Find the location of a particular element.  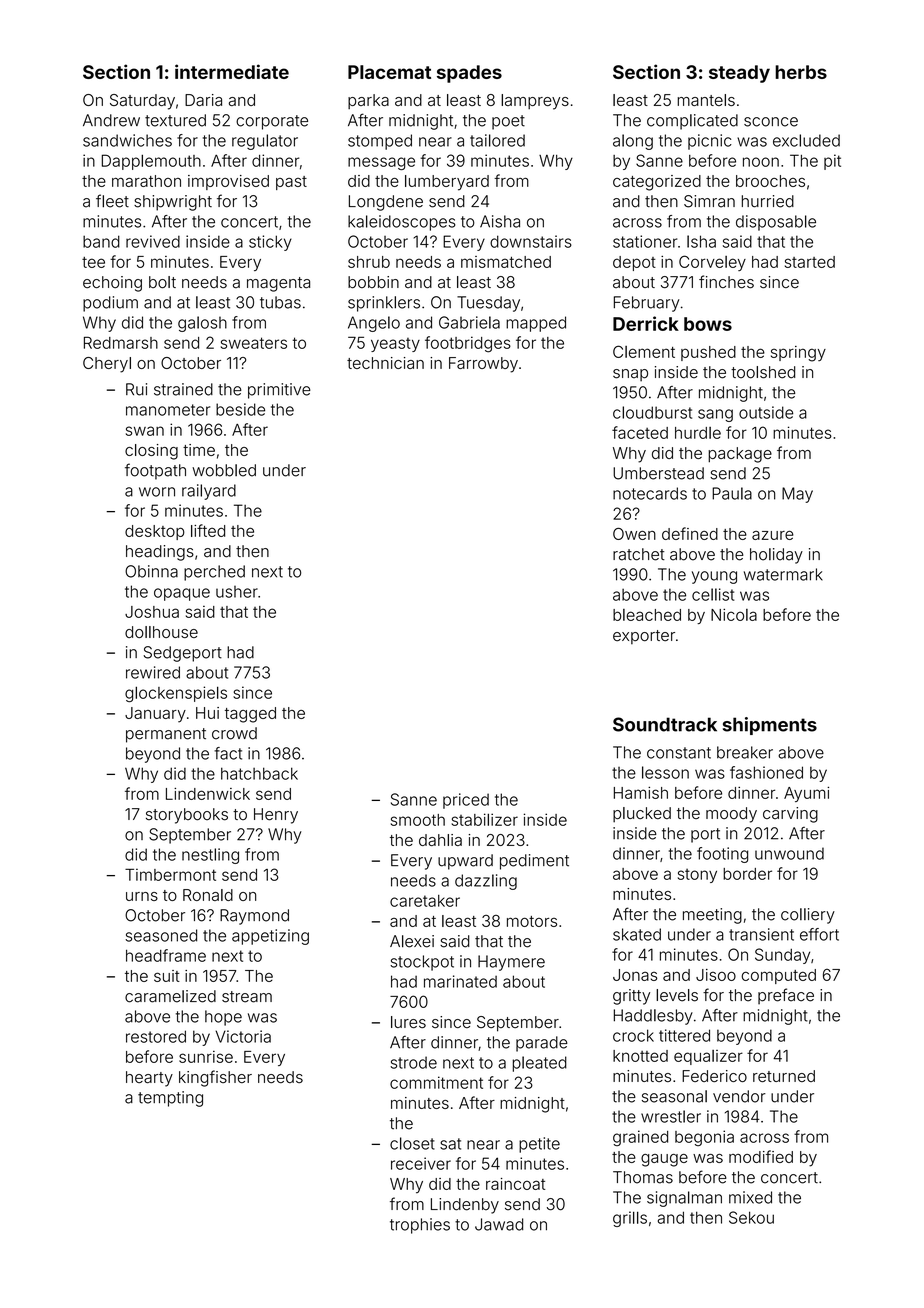

spades is located at coordinates (469, 74).
